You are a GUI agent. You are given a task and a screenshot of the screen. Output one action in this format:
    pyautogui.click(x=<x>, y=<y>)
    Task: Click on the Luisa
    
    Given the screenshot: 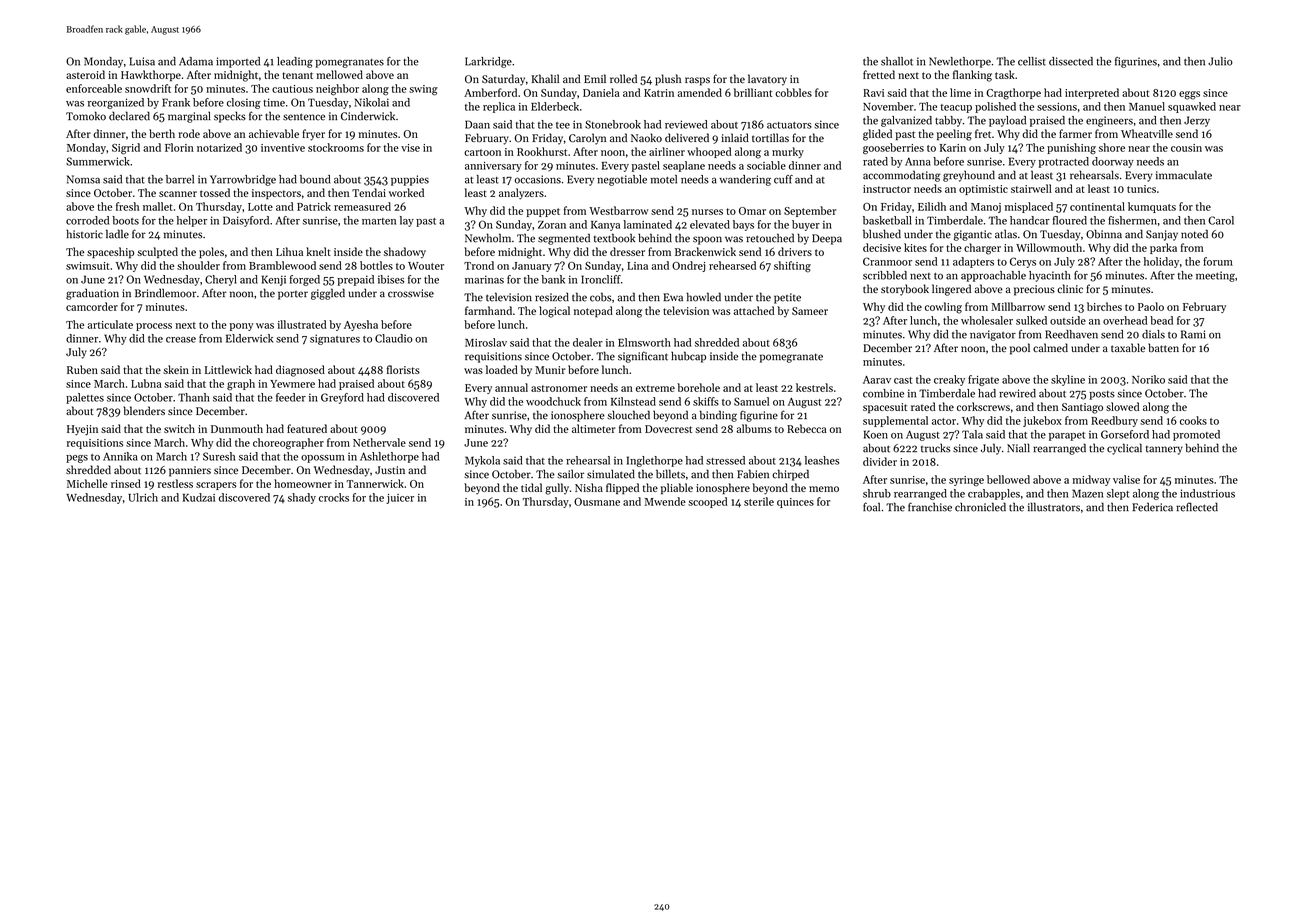 What is the action you would take?
    pyautogui.click(x=142, y=61)
